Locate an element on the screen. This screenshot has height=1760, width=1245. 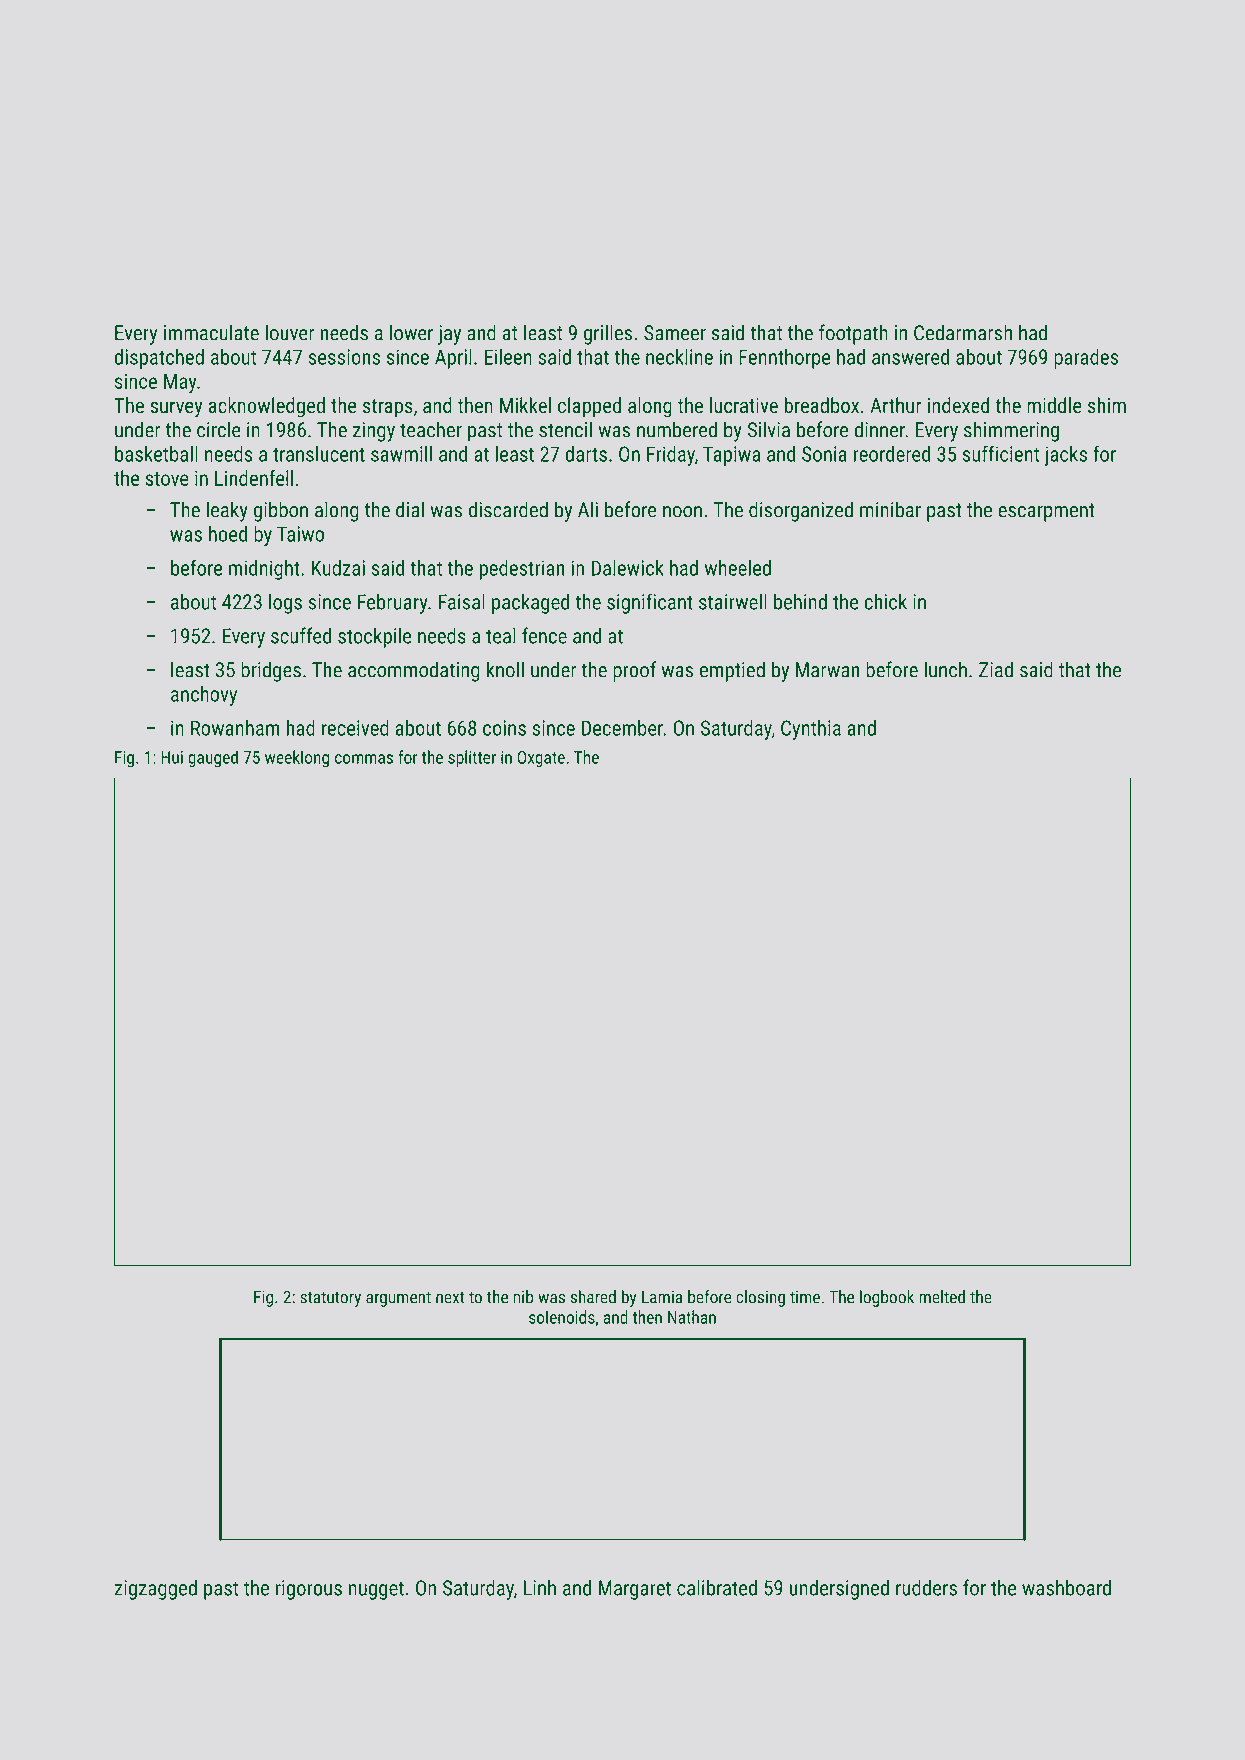
indexed is located at coordinates (958, 405).
